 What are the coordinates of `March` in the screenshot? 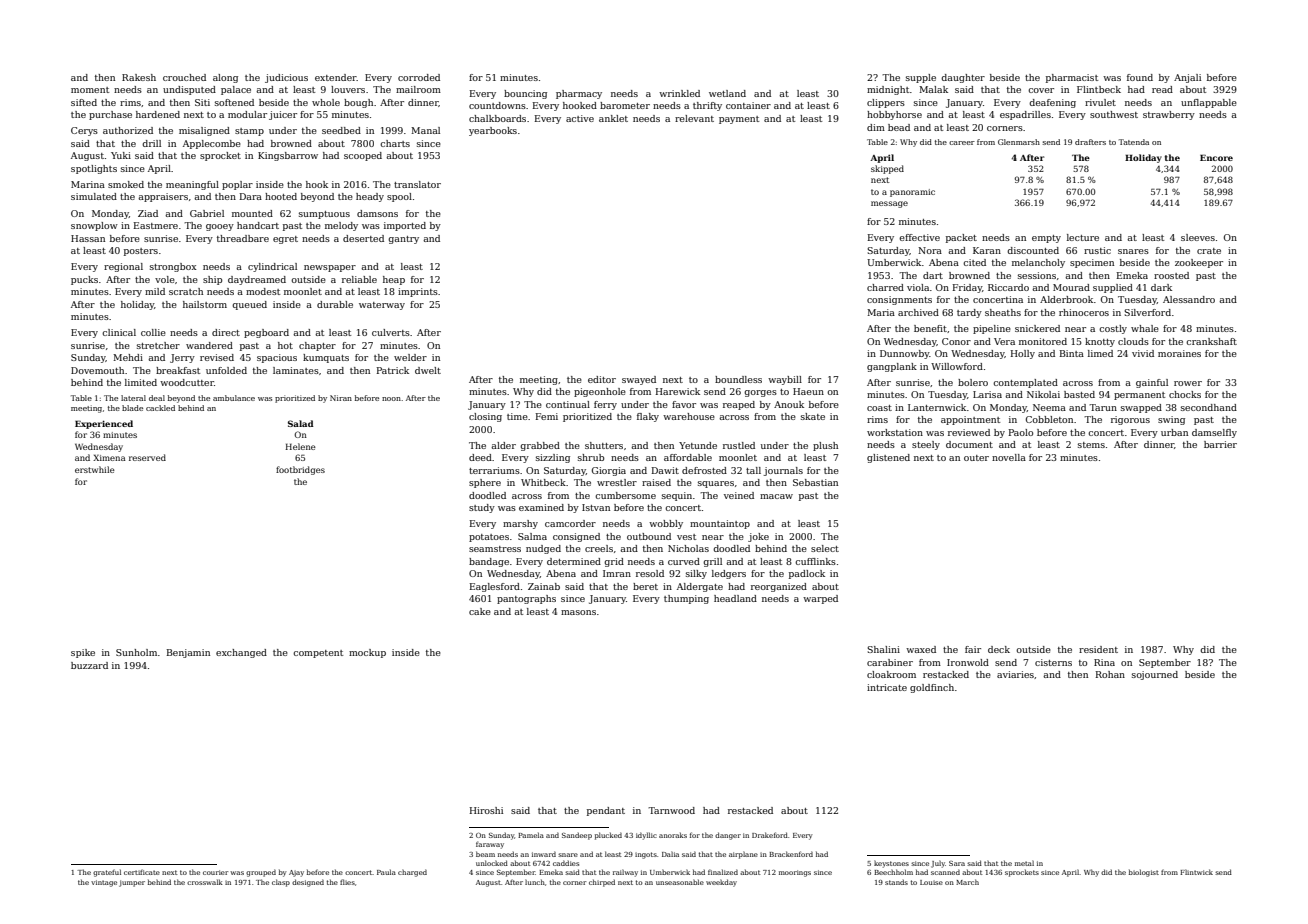 It's located at (967, 882).
